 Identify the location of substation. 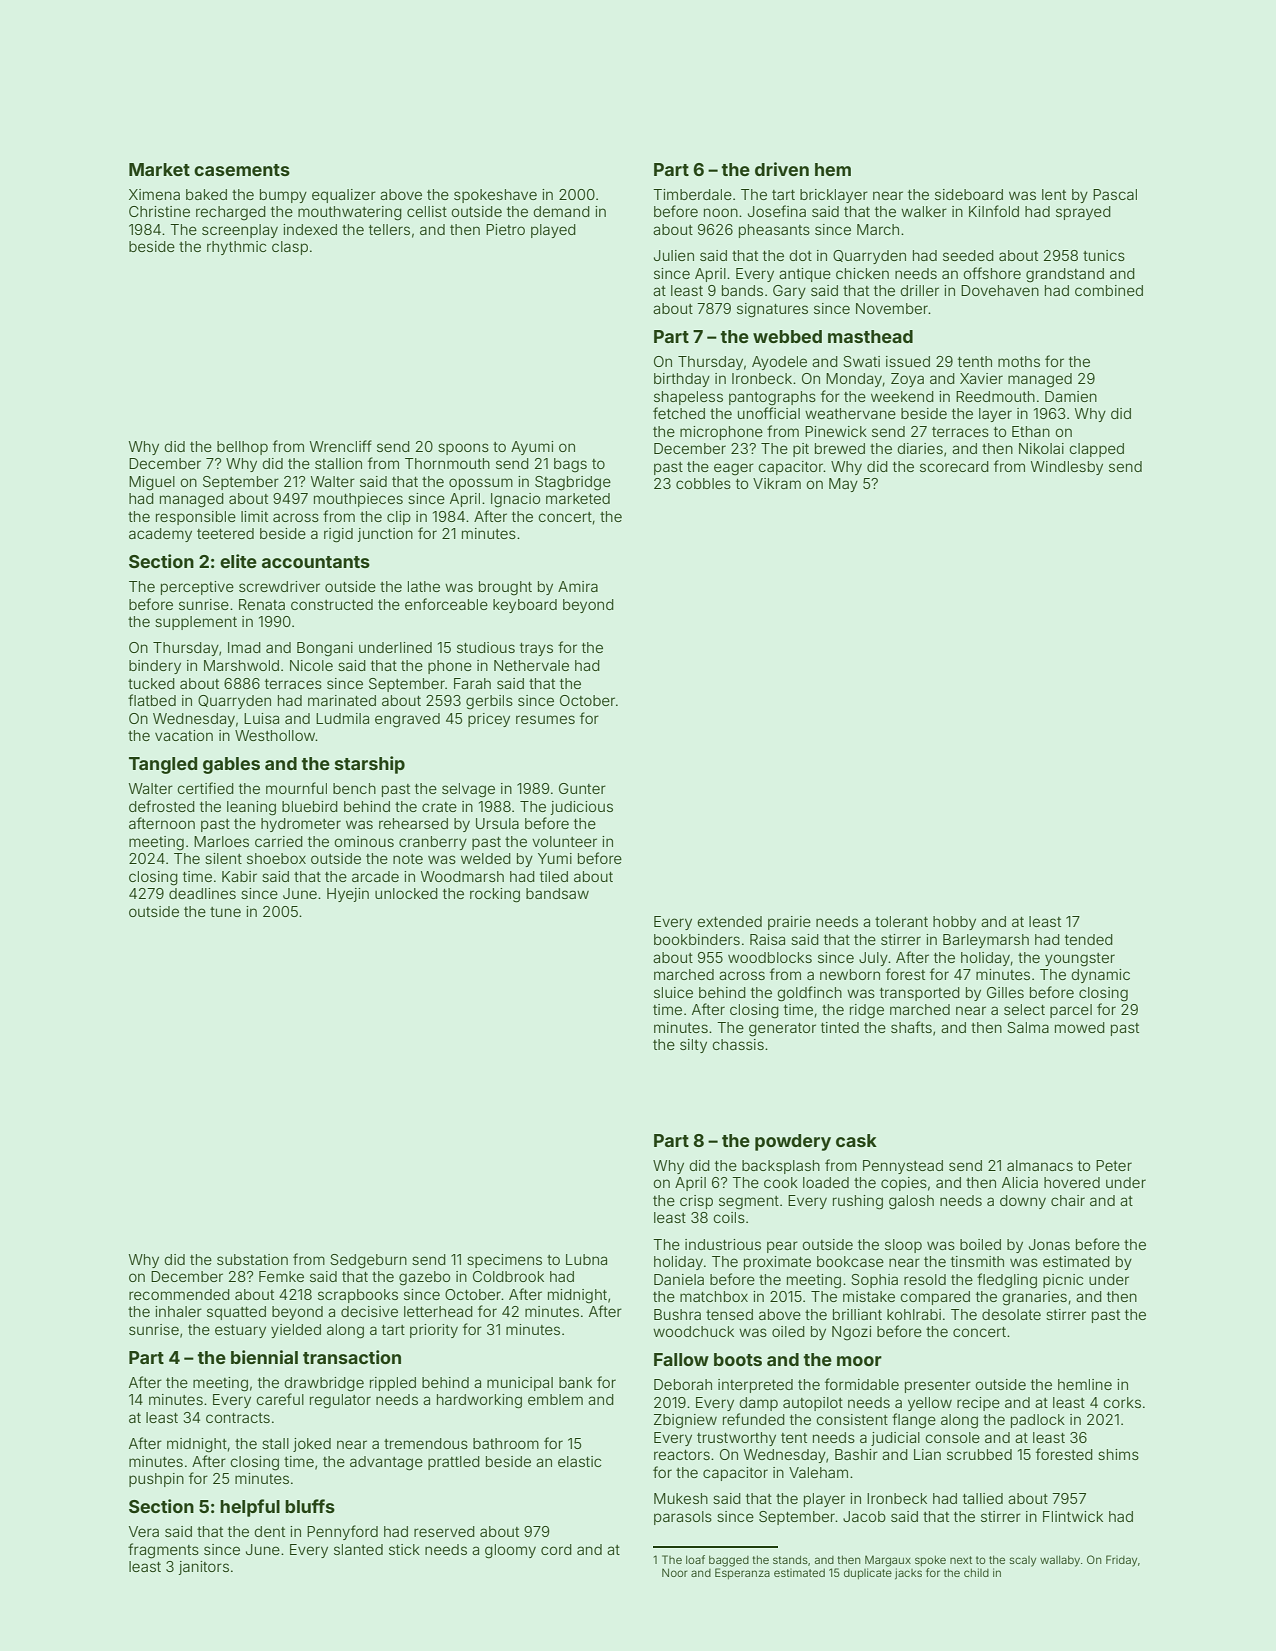
(252, 1259).
